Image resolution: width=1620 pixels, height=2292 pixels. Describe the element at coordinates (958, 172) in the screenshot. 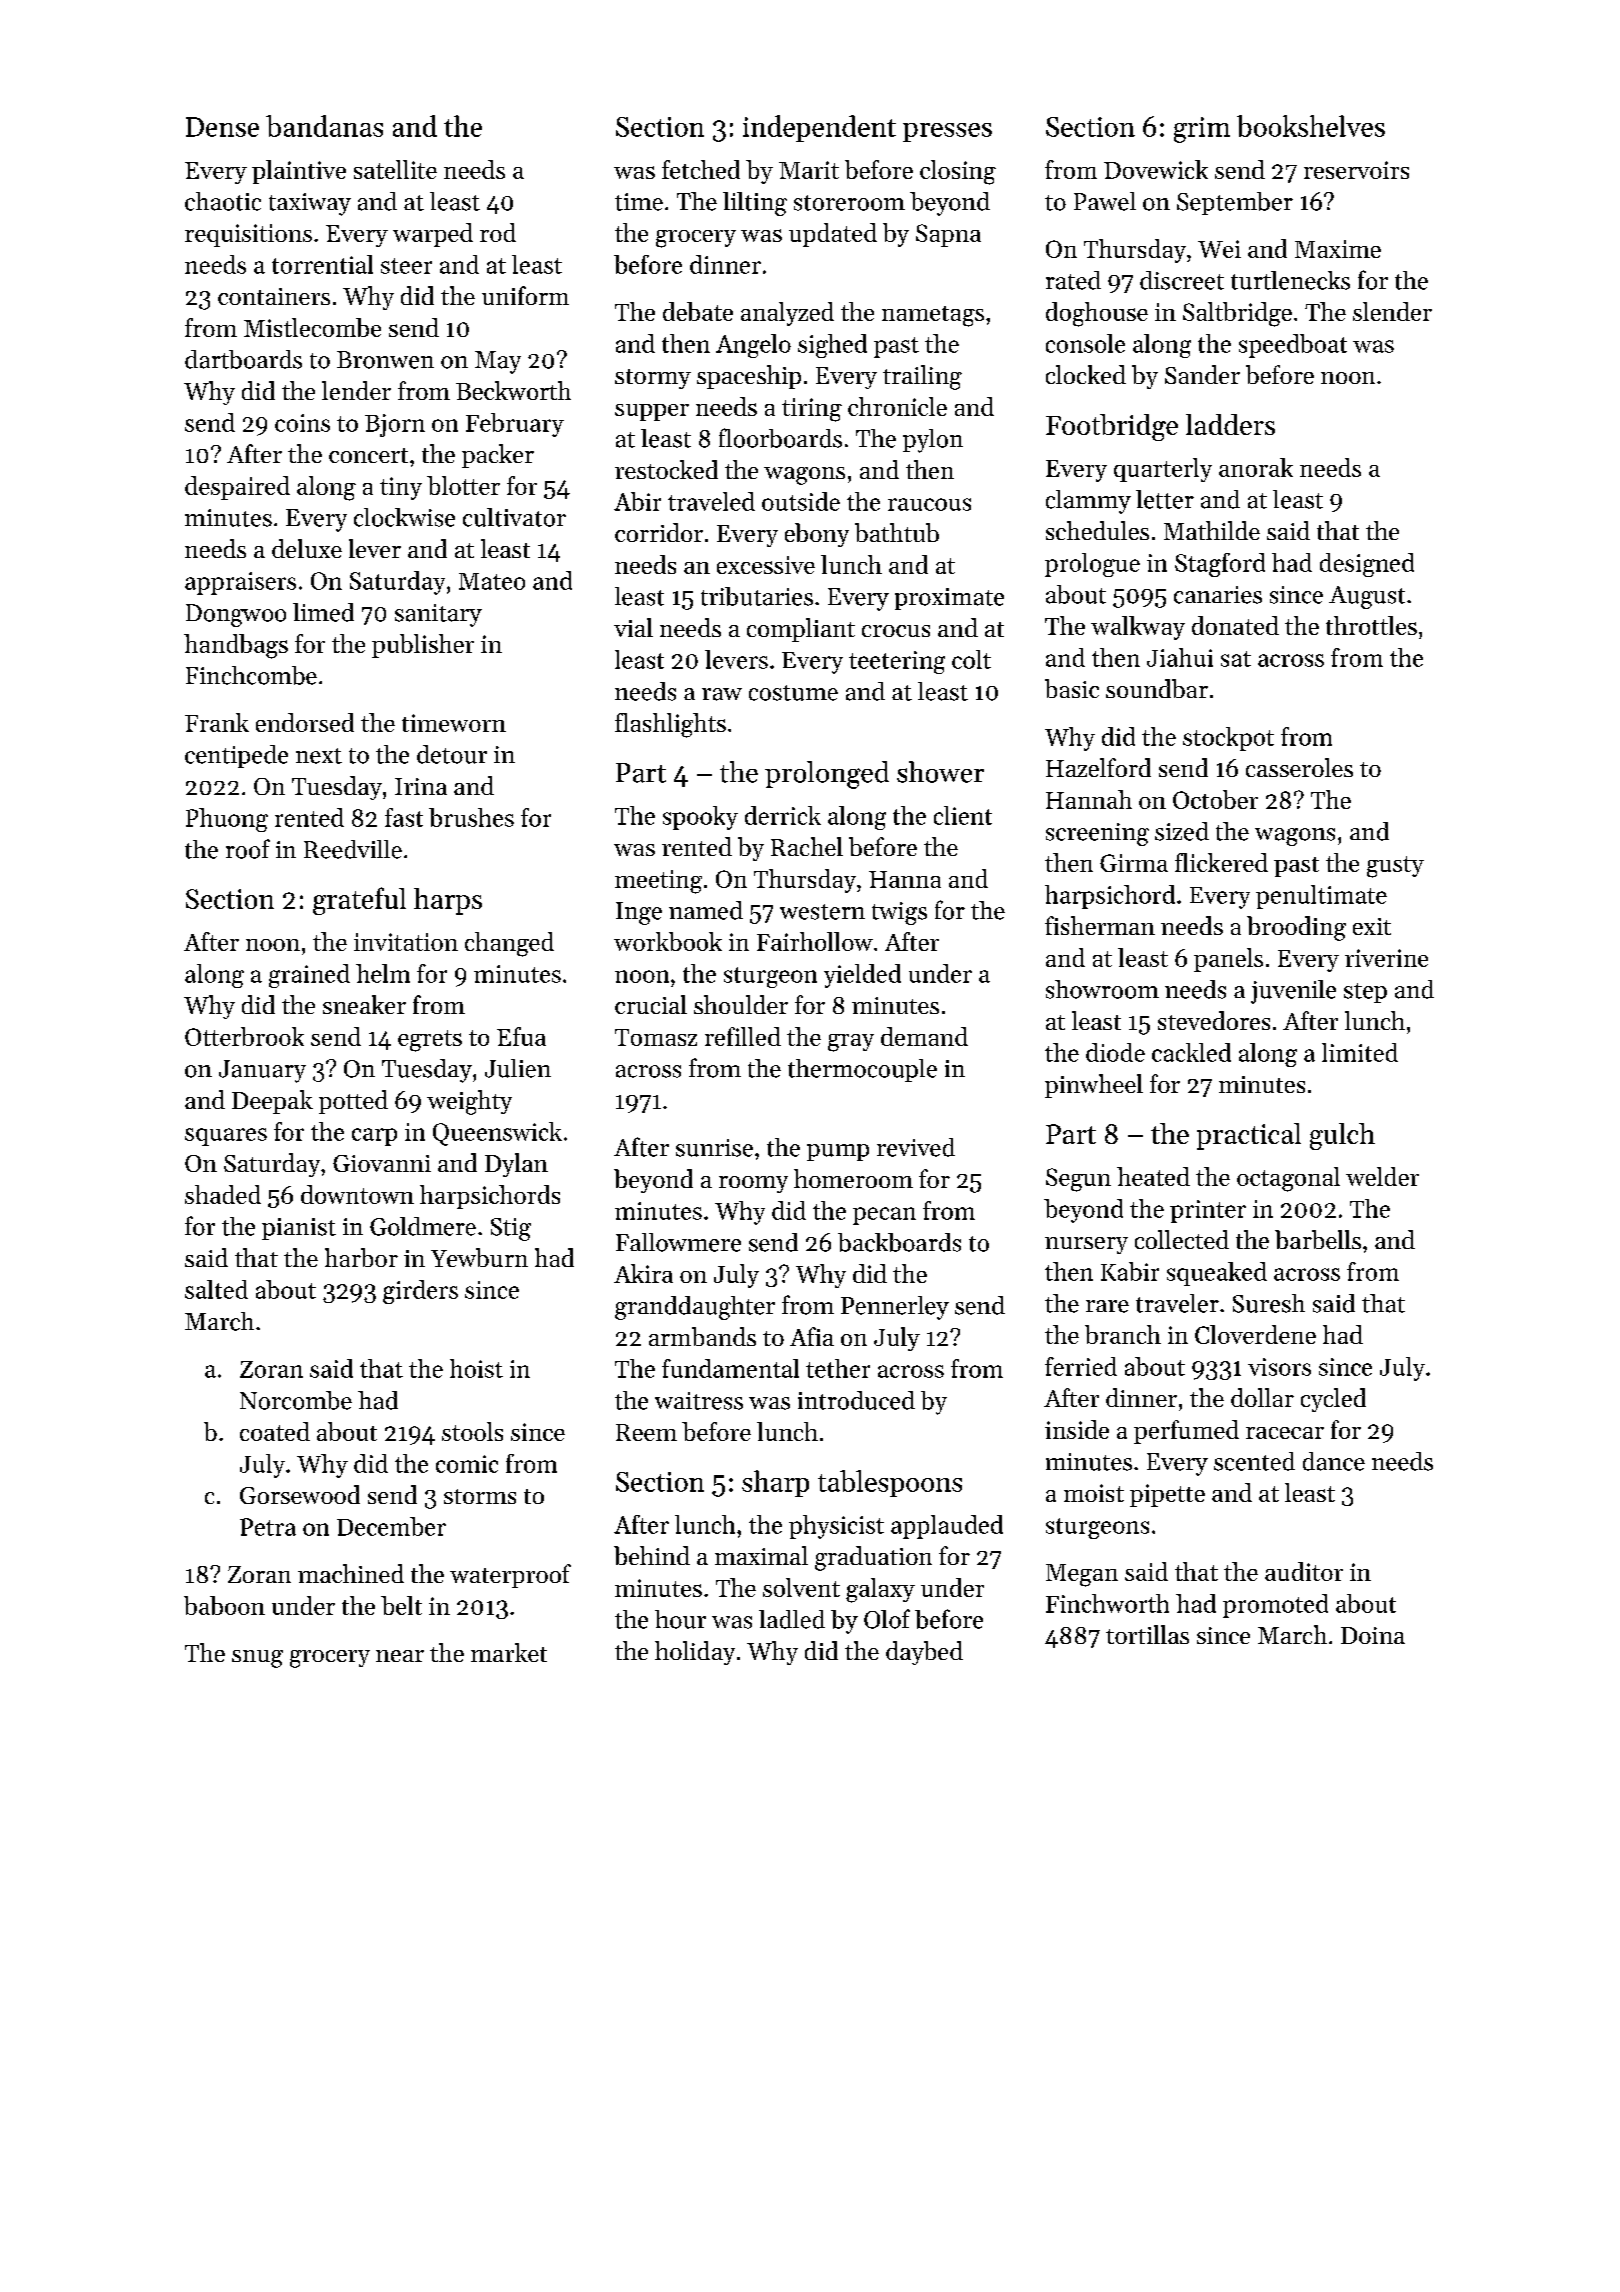

I see `closing` at that location.
